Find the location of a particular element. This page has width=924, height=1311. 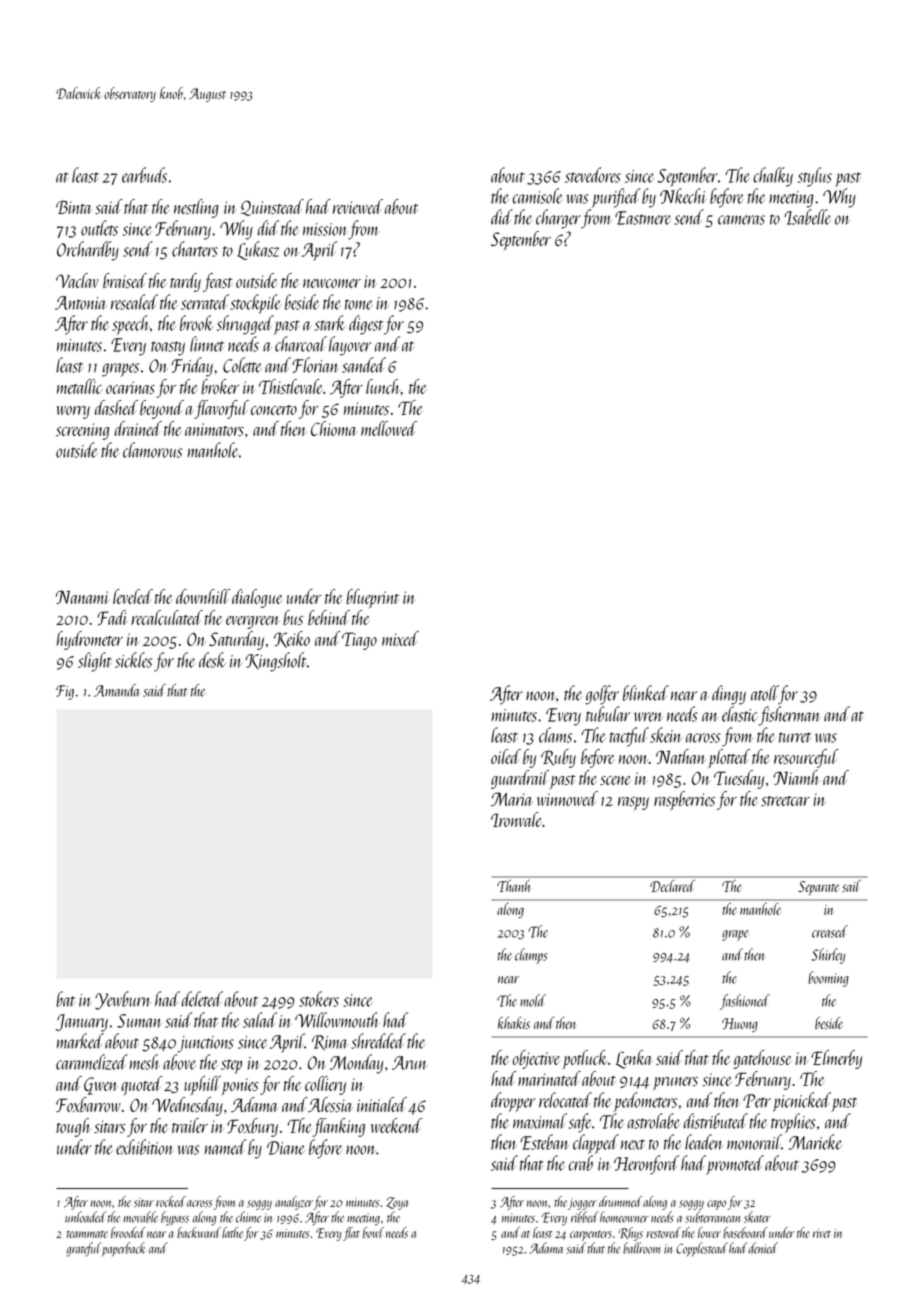

carpenters is located at coordinates (591, 1236).
